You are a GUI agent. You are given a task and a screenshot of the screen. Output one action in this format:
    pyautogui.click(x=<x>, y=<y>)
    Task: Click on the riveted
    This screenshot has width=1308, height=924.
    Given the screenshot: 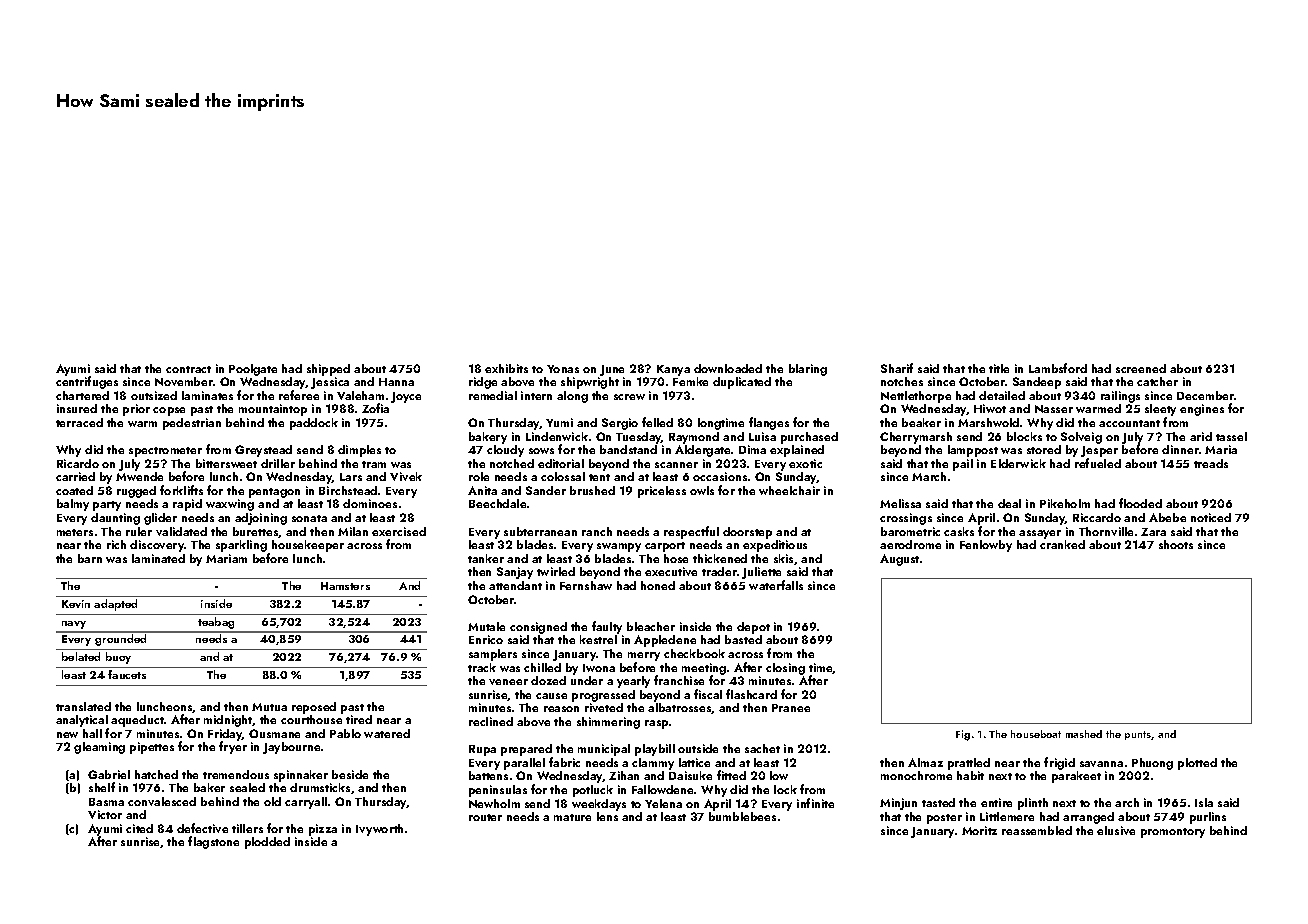 What is the action you would take?
    pyautogui.click(x=604, y=707)
